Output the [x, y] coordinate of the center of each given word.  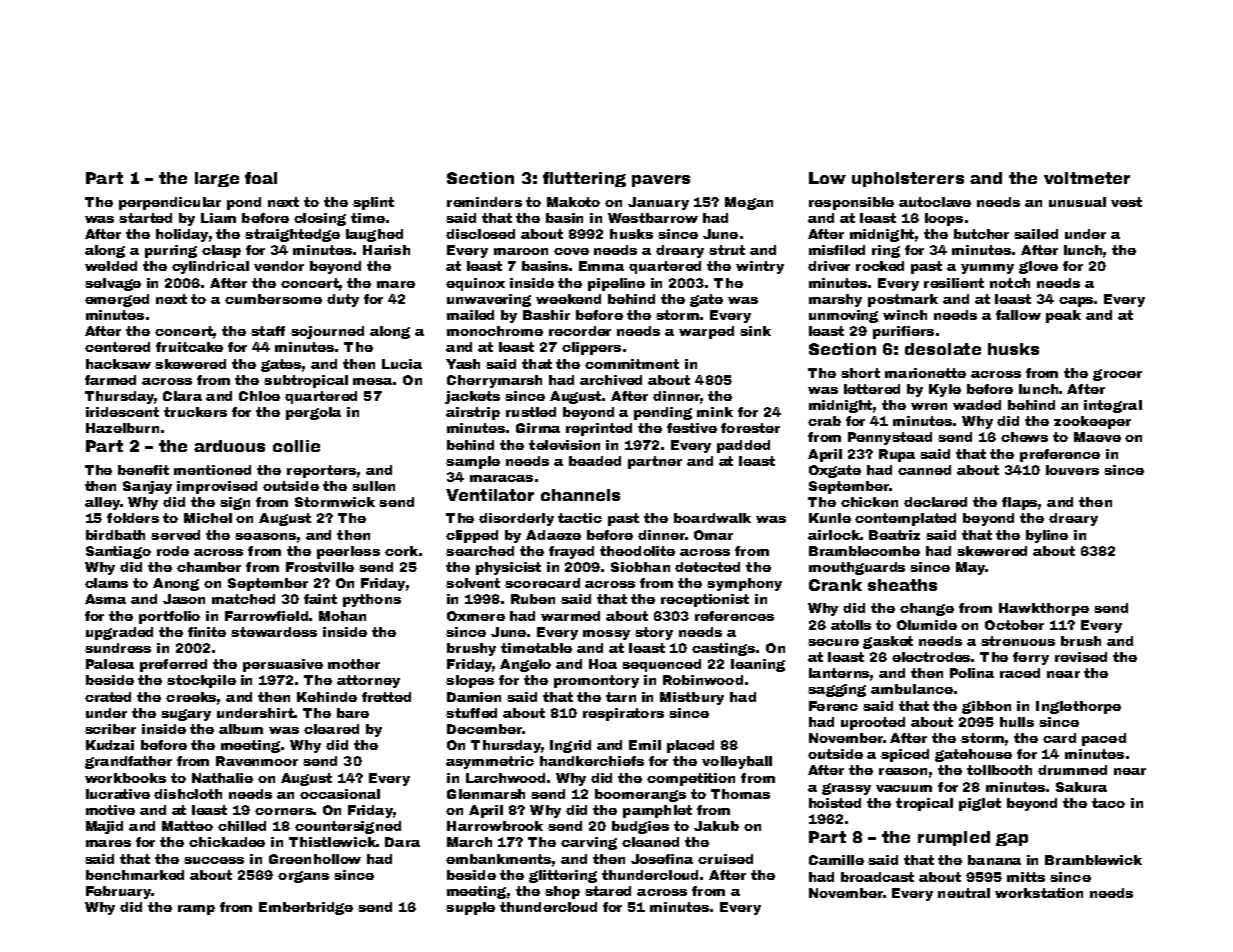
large [217, 179]
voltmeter [1087, 178]
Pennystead [890, 438]
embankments [498, 859]
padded [743, 446]
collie [296, 446]
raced [1020, 673]
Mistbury [692, 698]
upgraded [119, 633]
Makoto [573, 202]
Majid [104, 827]
